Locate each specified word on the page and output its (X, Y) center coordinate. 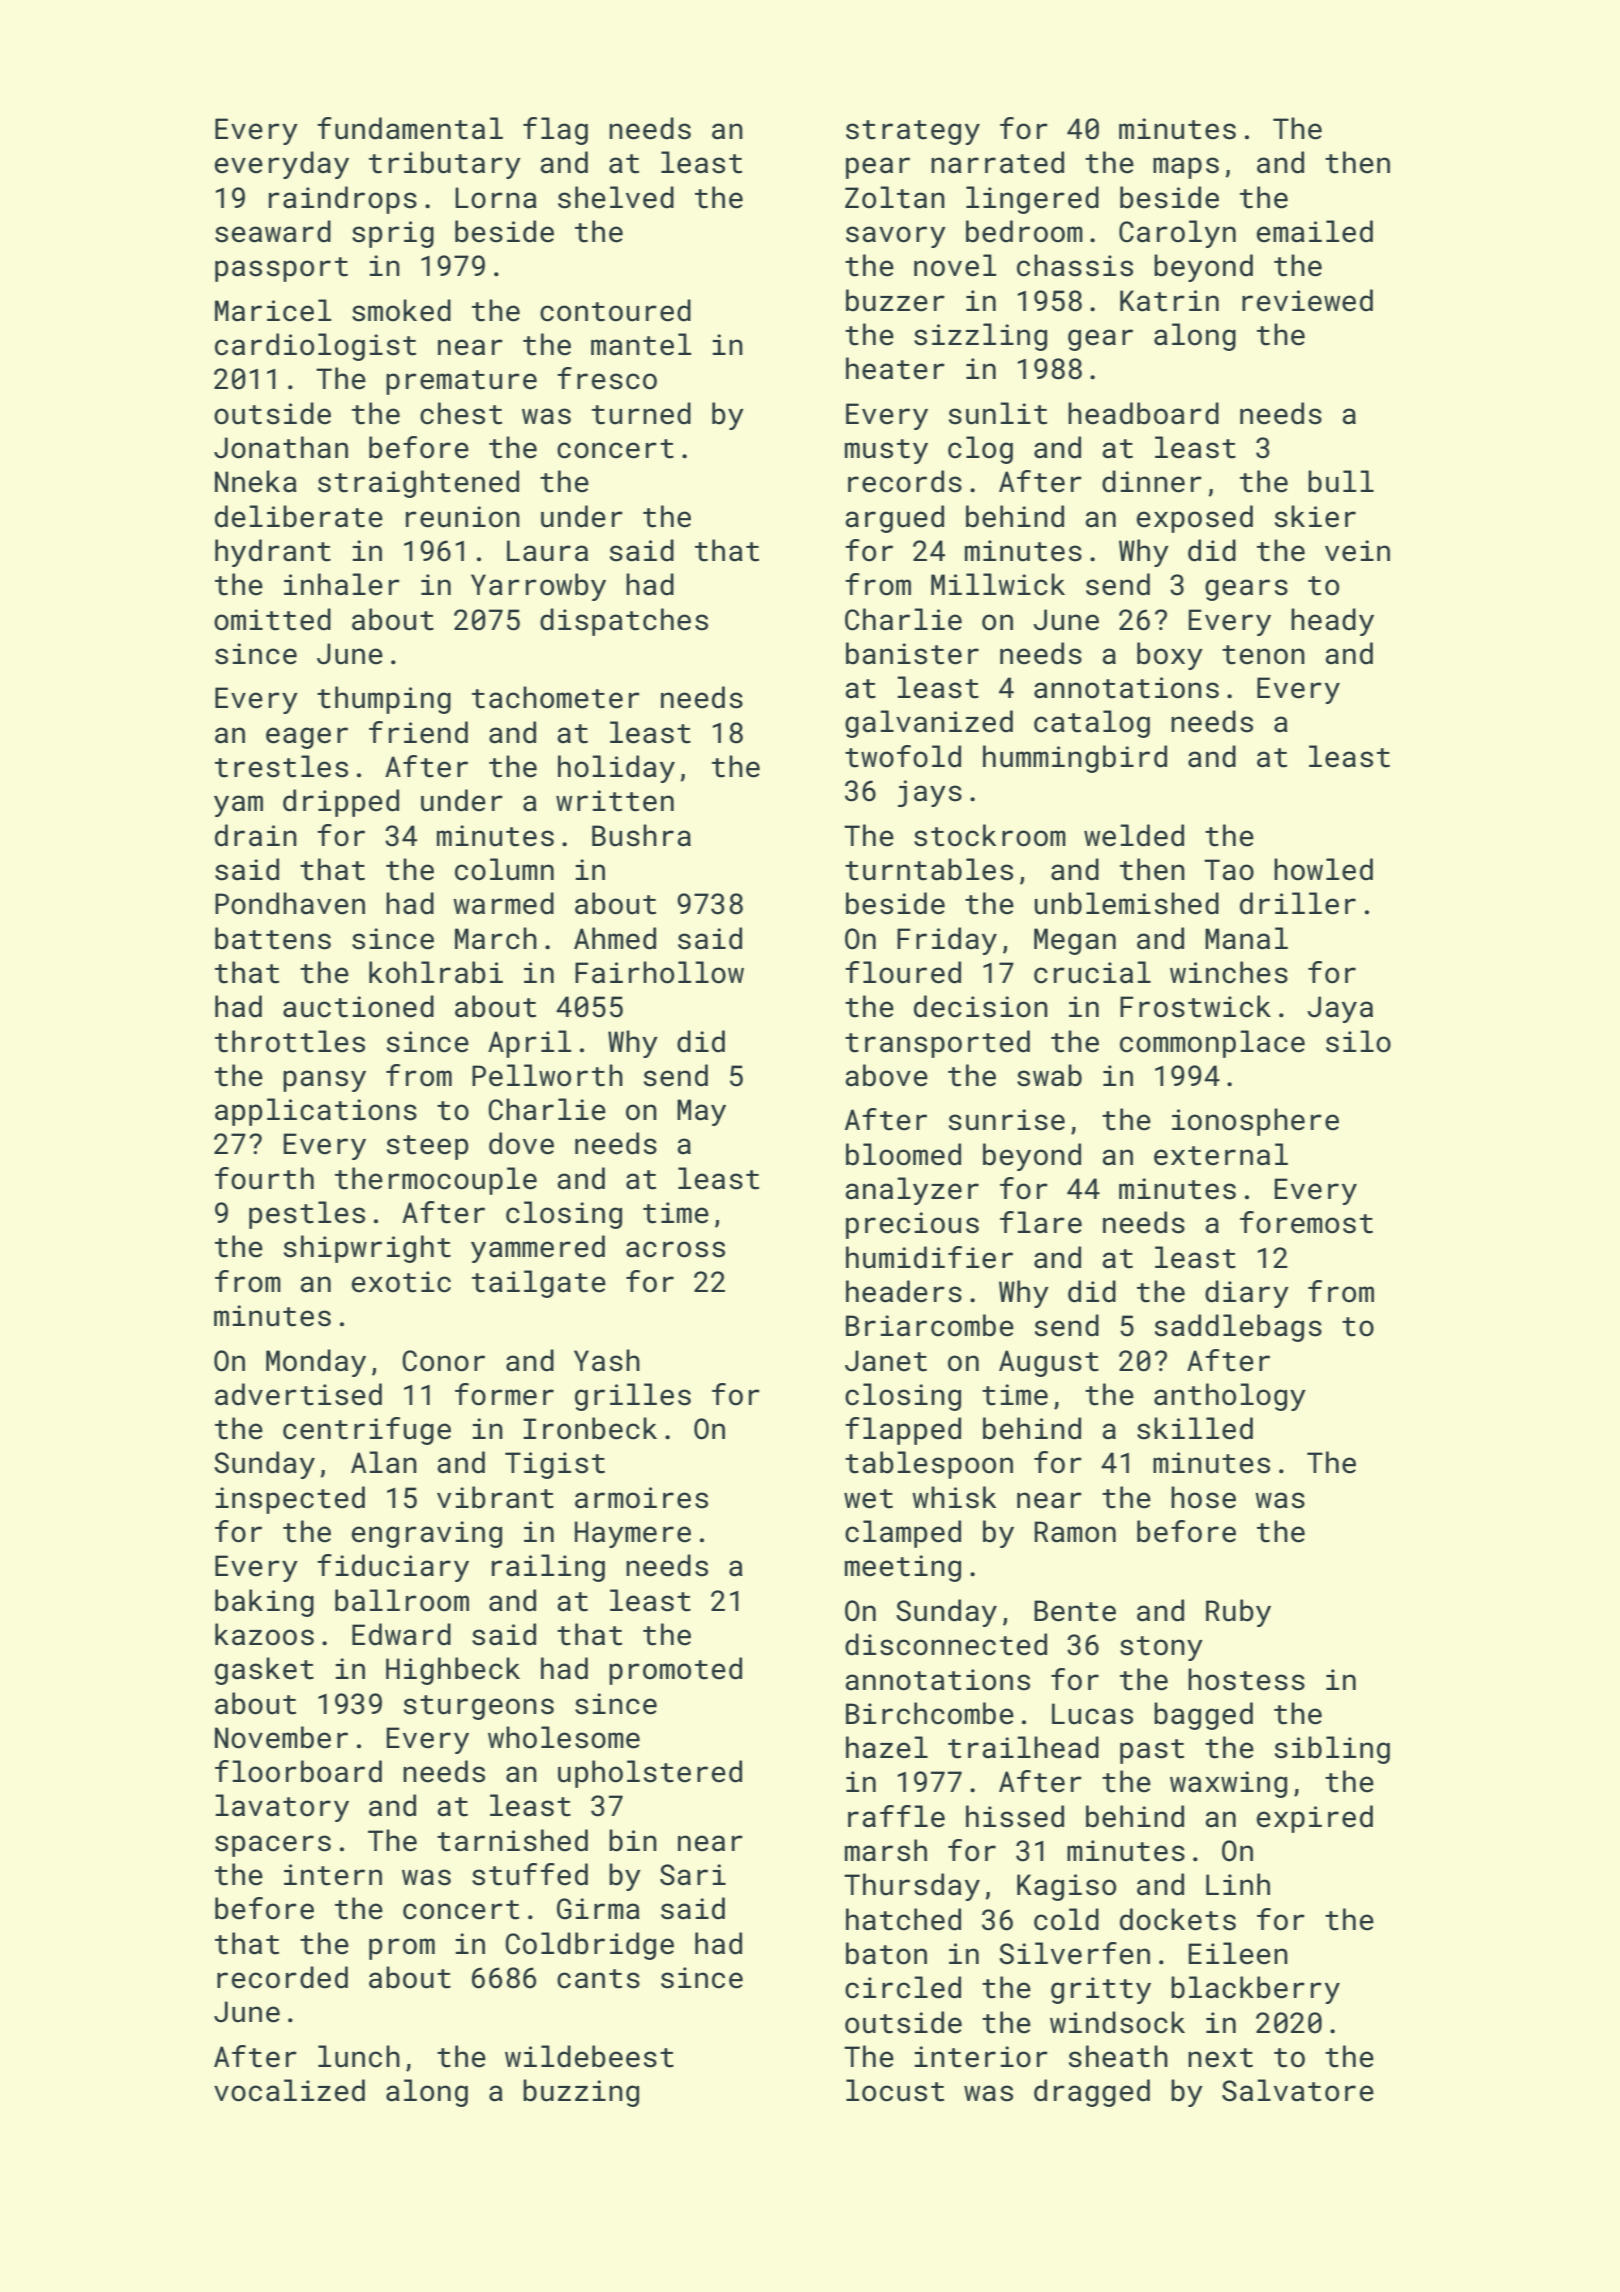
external (1221, 1154)
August (1049, 1363)
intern (333, 1875)
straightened (418, 484)
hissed (1015, 1816)
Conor (443, 1361)
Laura (547, 551)
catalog (1092, 724)
